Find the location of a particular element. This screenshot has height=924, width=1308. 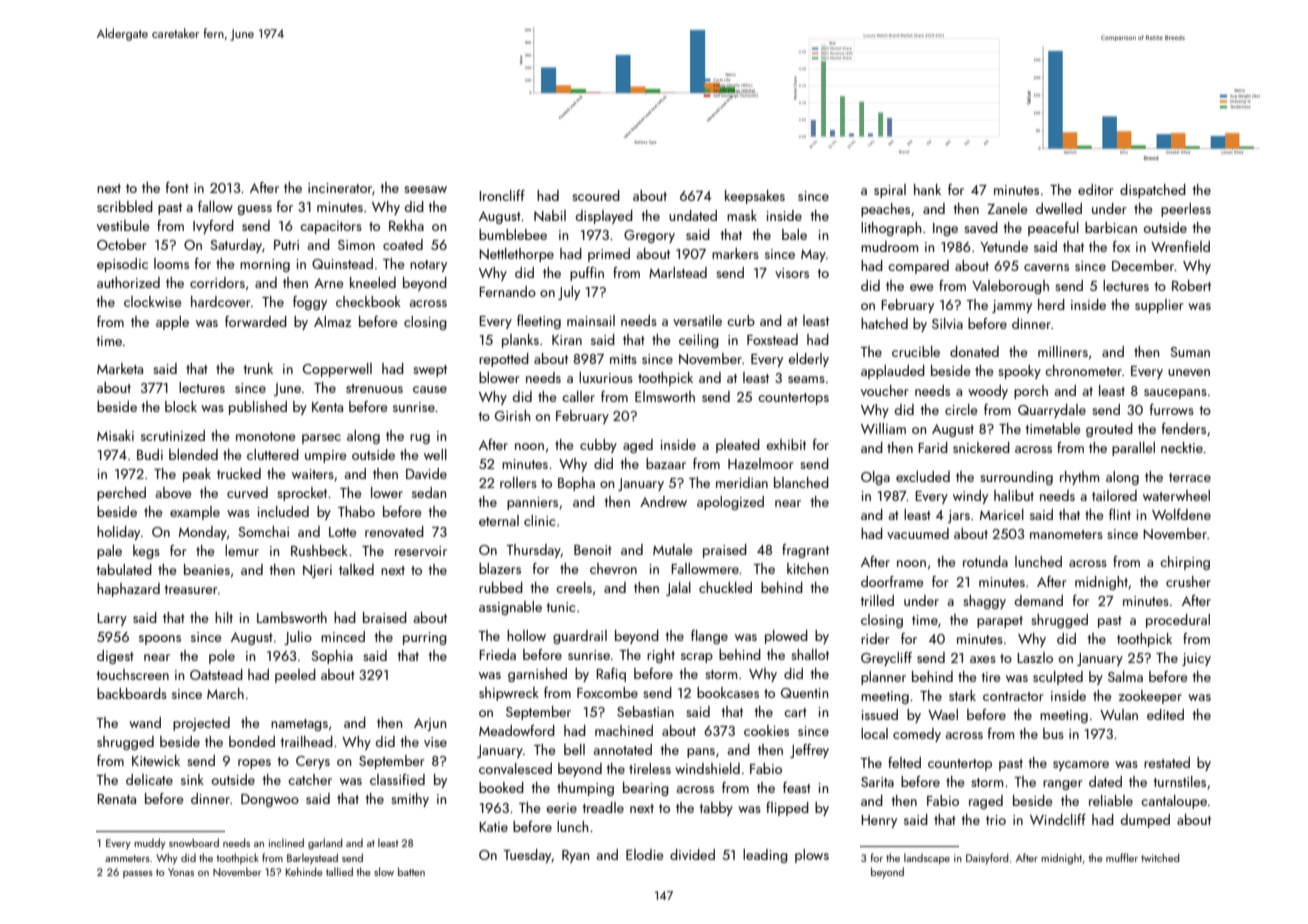

sprocket is located at coordinates (302, 494).
